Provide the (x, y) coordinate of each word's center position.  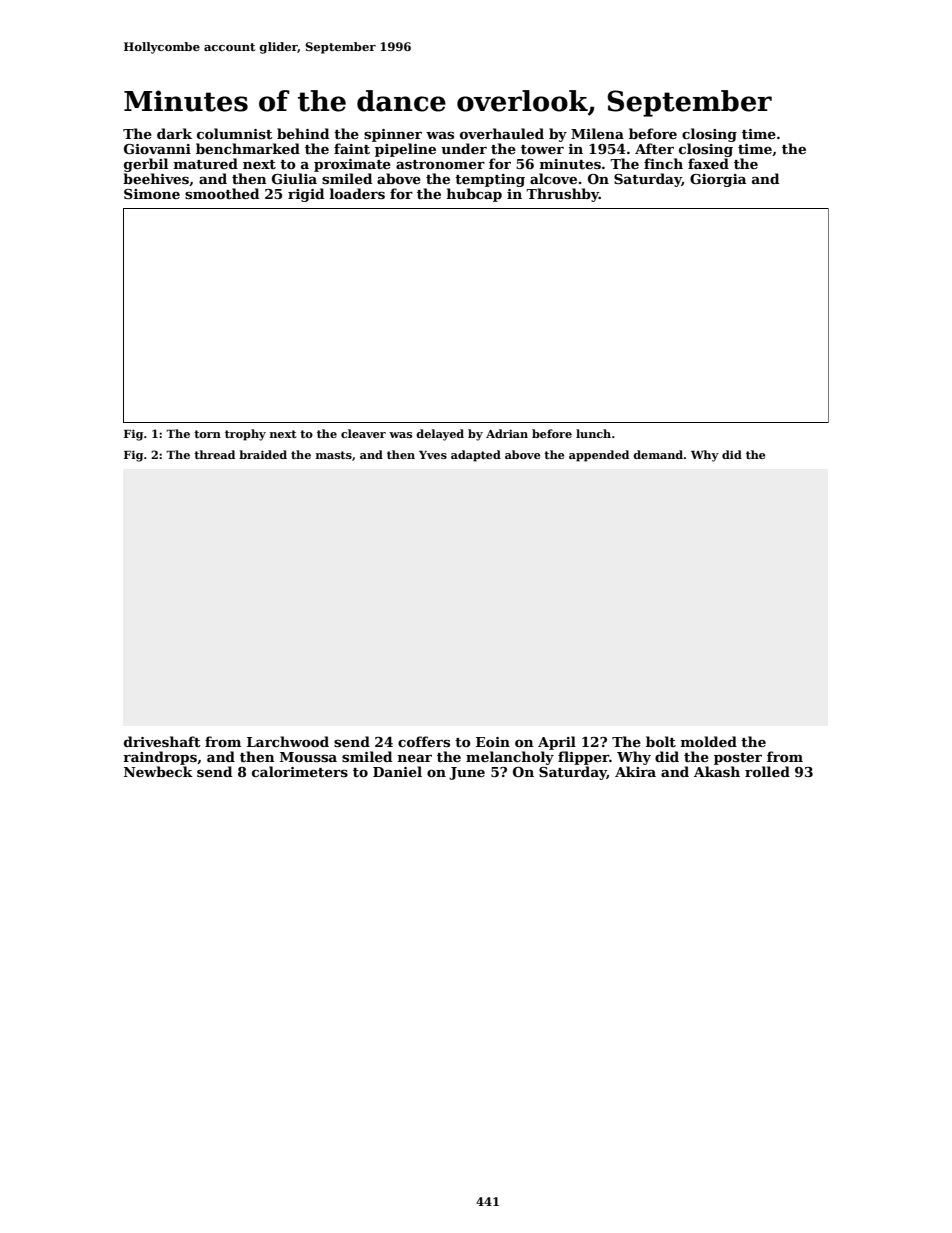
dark (174, 133)
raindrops (160, 758)
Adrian (507, 433)
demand (658, 454)
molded (709, 741)
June (467, 773)
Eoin (493, 742)
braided (263, 454)
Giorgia (718, 180)
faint (352, 148)
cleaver (363, 433)
